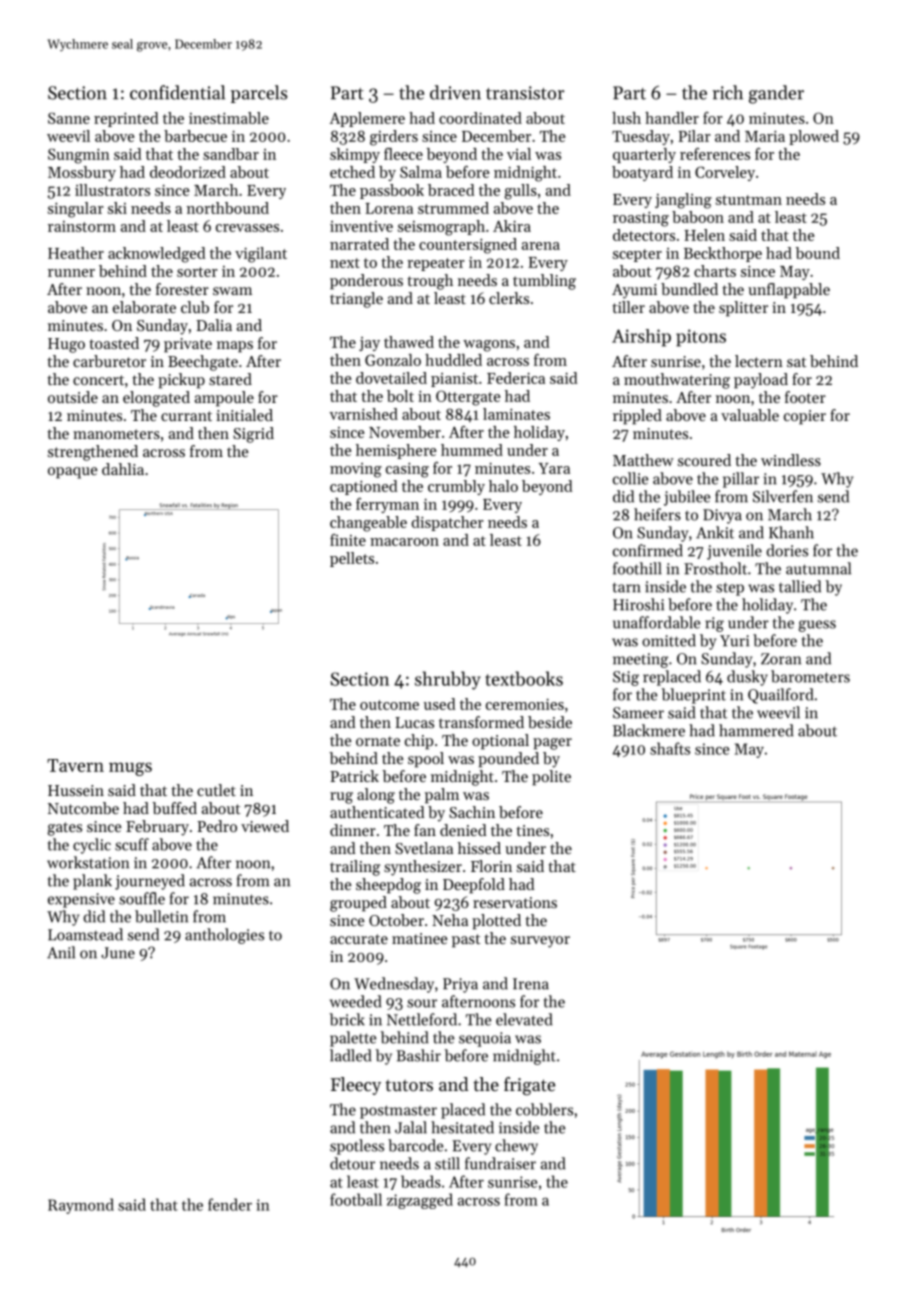 The height and width of the screenshot is (1316, 908). What do you see at coordinates (230, 1204) in the screenshot?
I see `fender` at bounding box center [230, 1204].
